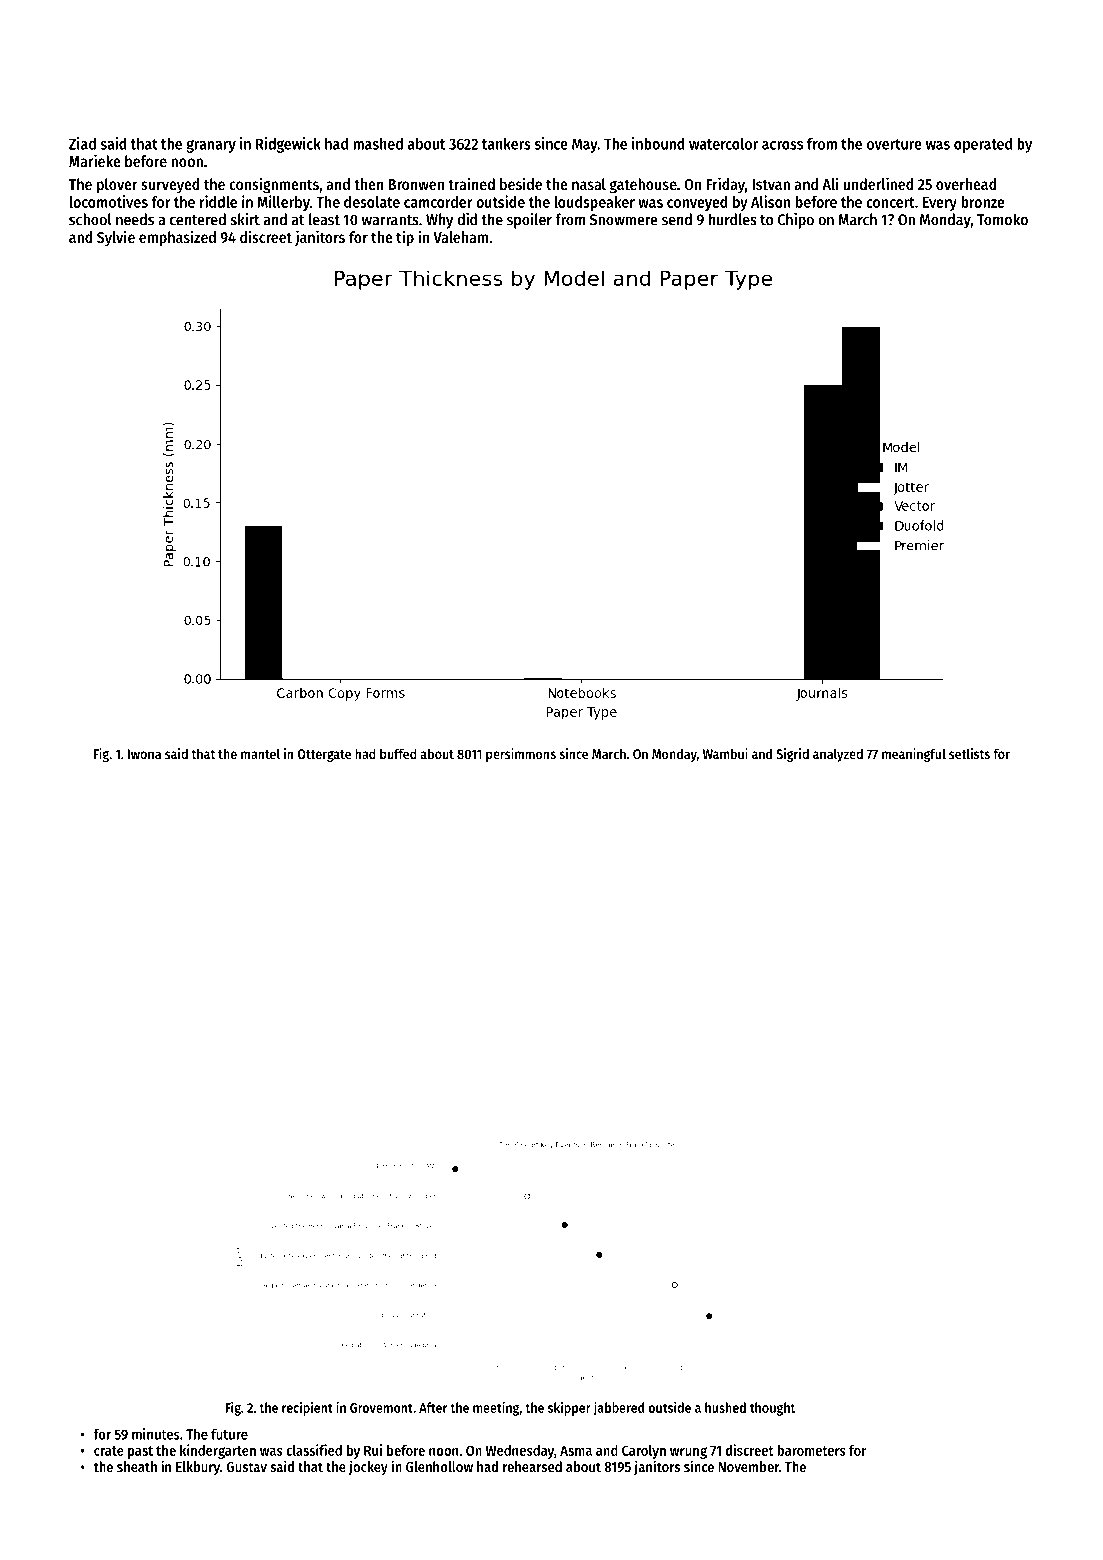  What do you see at coordinates (82, 143) in the document?
I see `Ziad` at bounding box center [82, 143].
